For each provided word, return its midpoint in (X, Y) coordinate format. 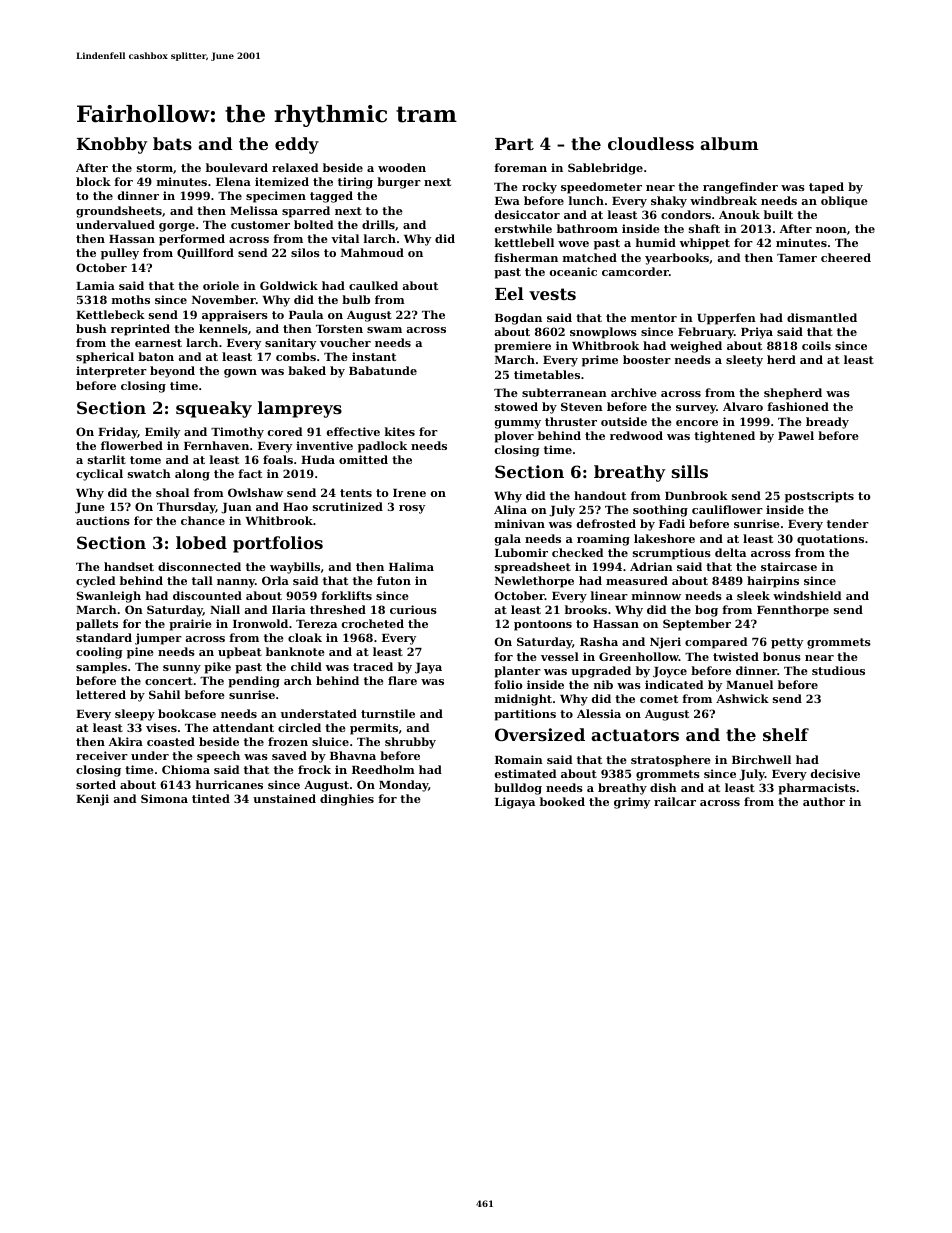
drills (378, 224)
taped (826, 188)
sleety (744, 361)
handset (129, 566)
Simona (164, 798)
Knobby (112, 145)
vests (552, 294)
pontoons (543, 625)
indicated (674, 684)
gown (240, 373)
